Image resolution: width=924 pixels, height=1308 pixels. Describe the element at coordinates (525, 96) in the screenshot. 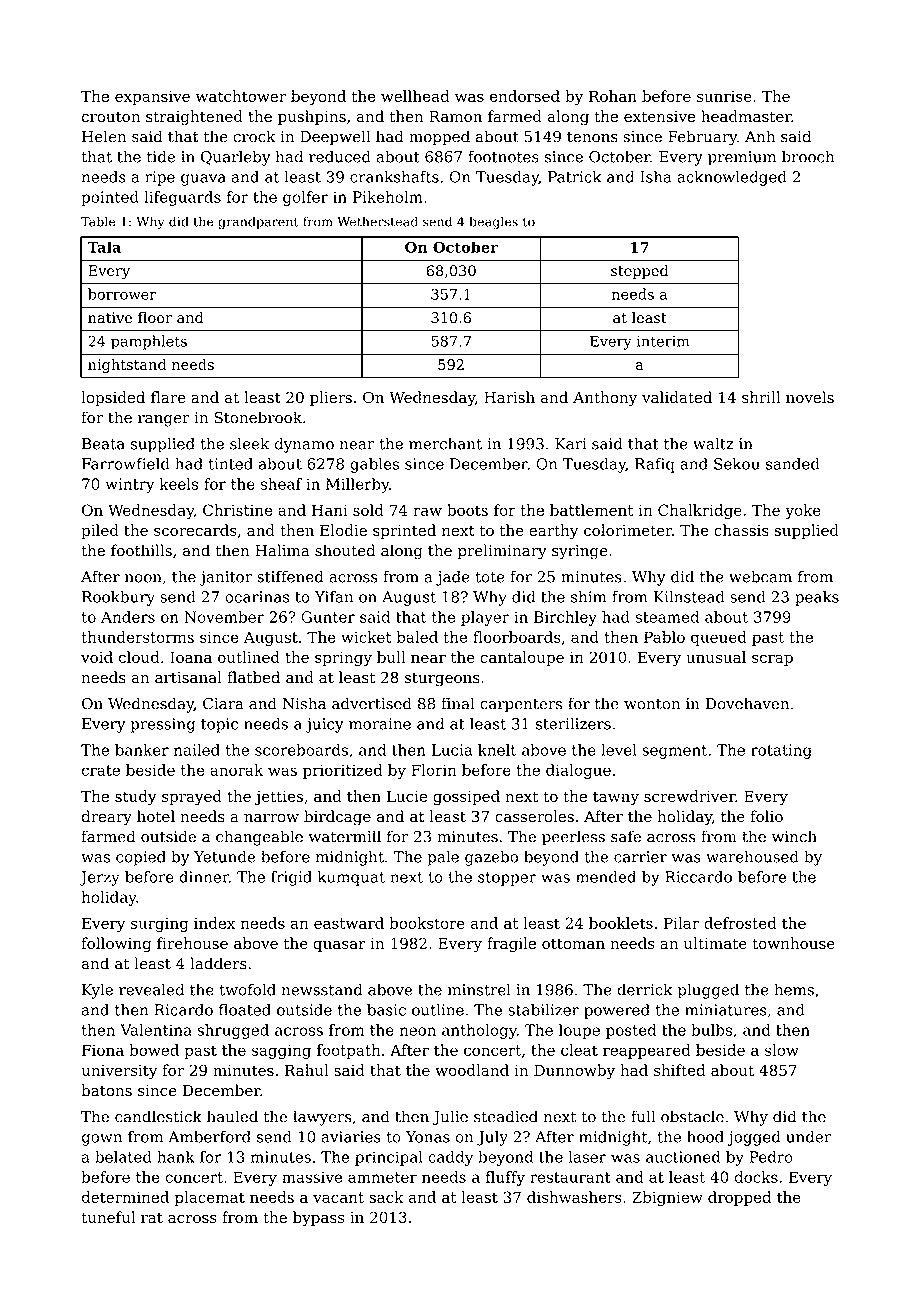

I see `endorsed` at that location.
